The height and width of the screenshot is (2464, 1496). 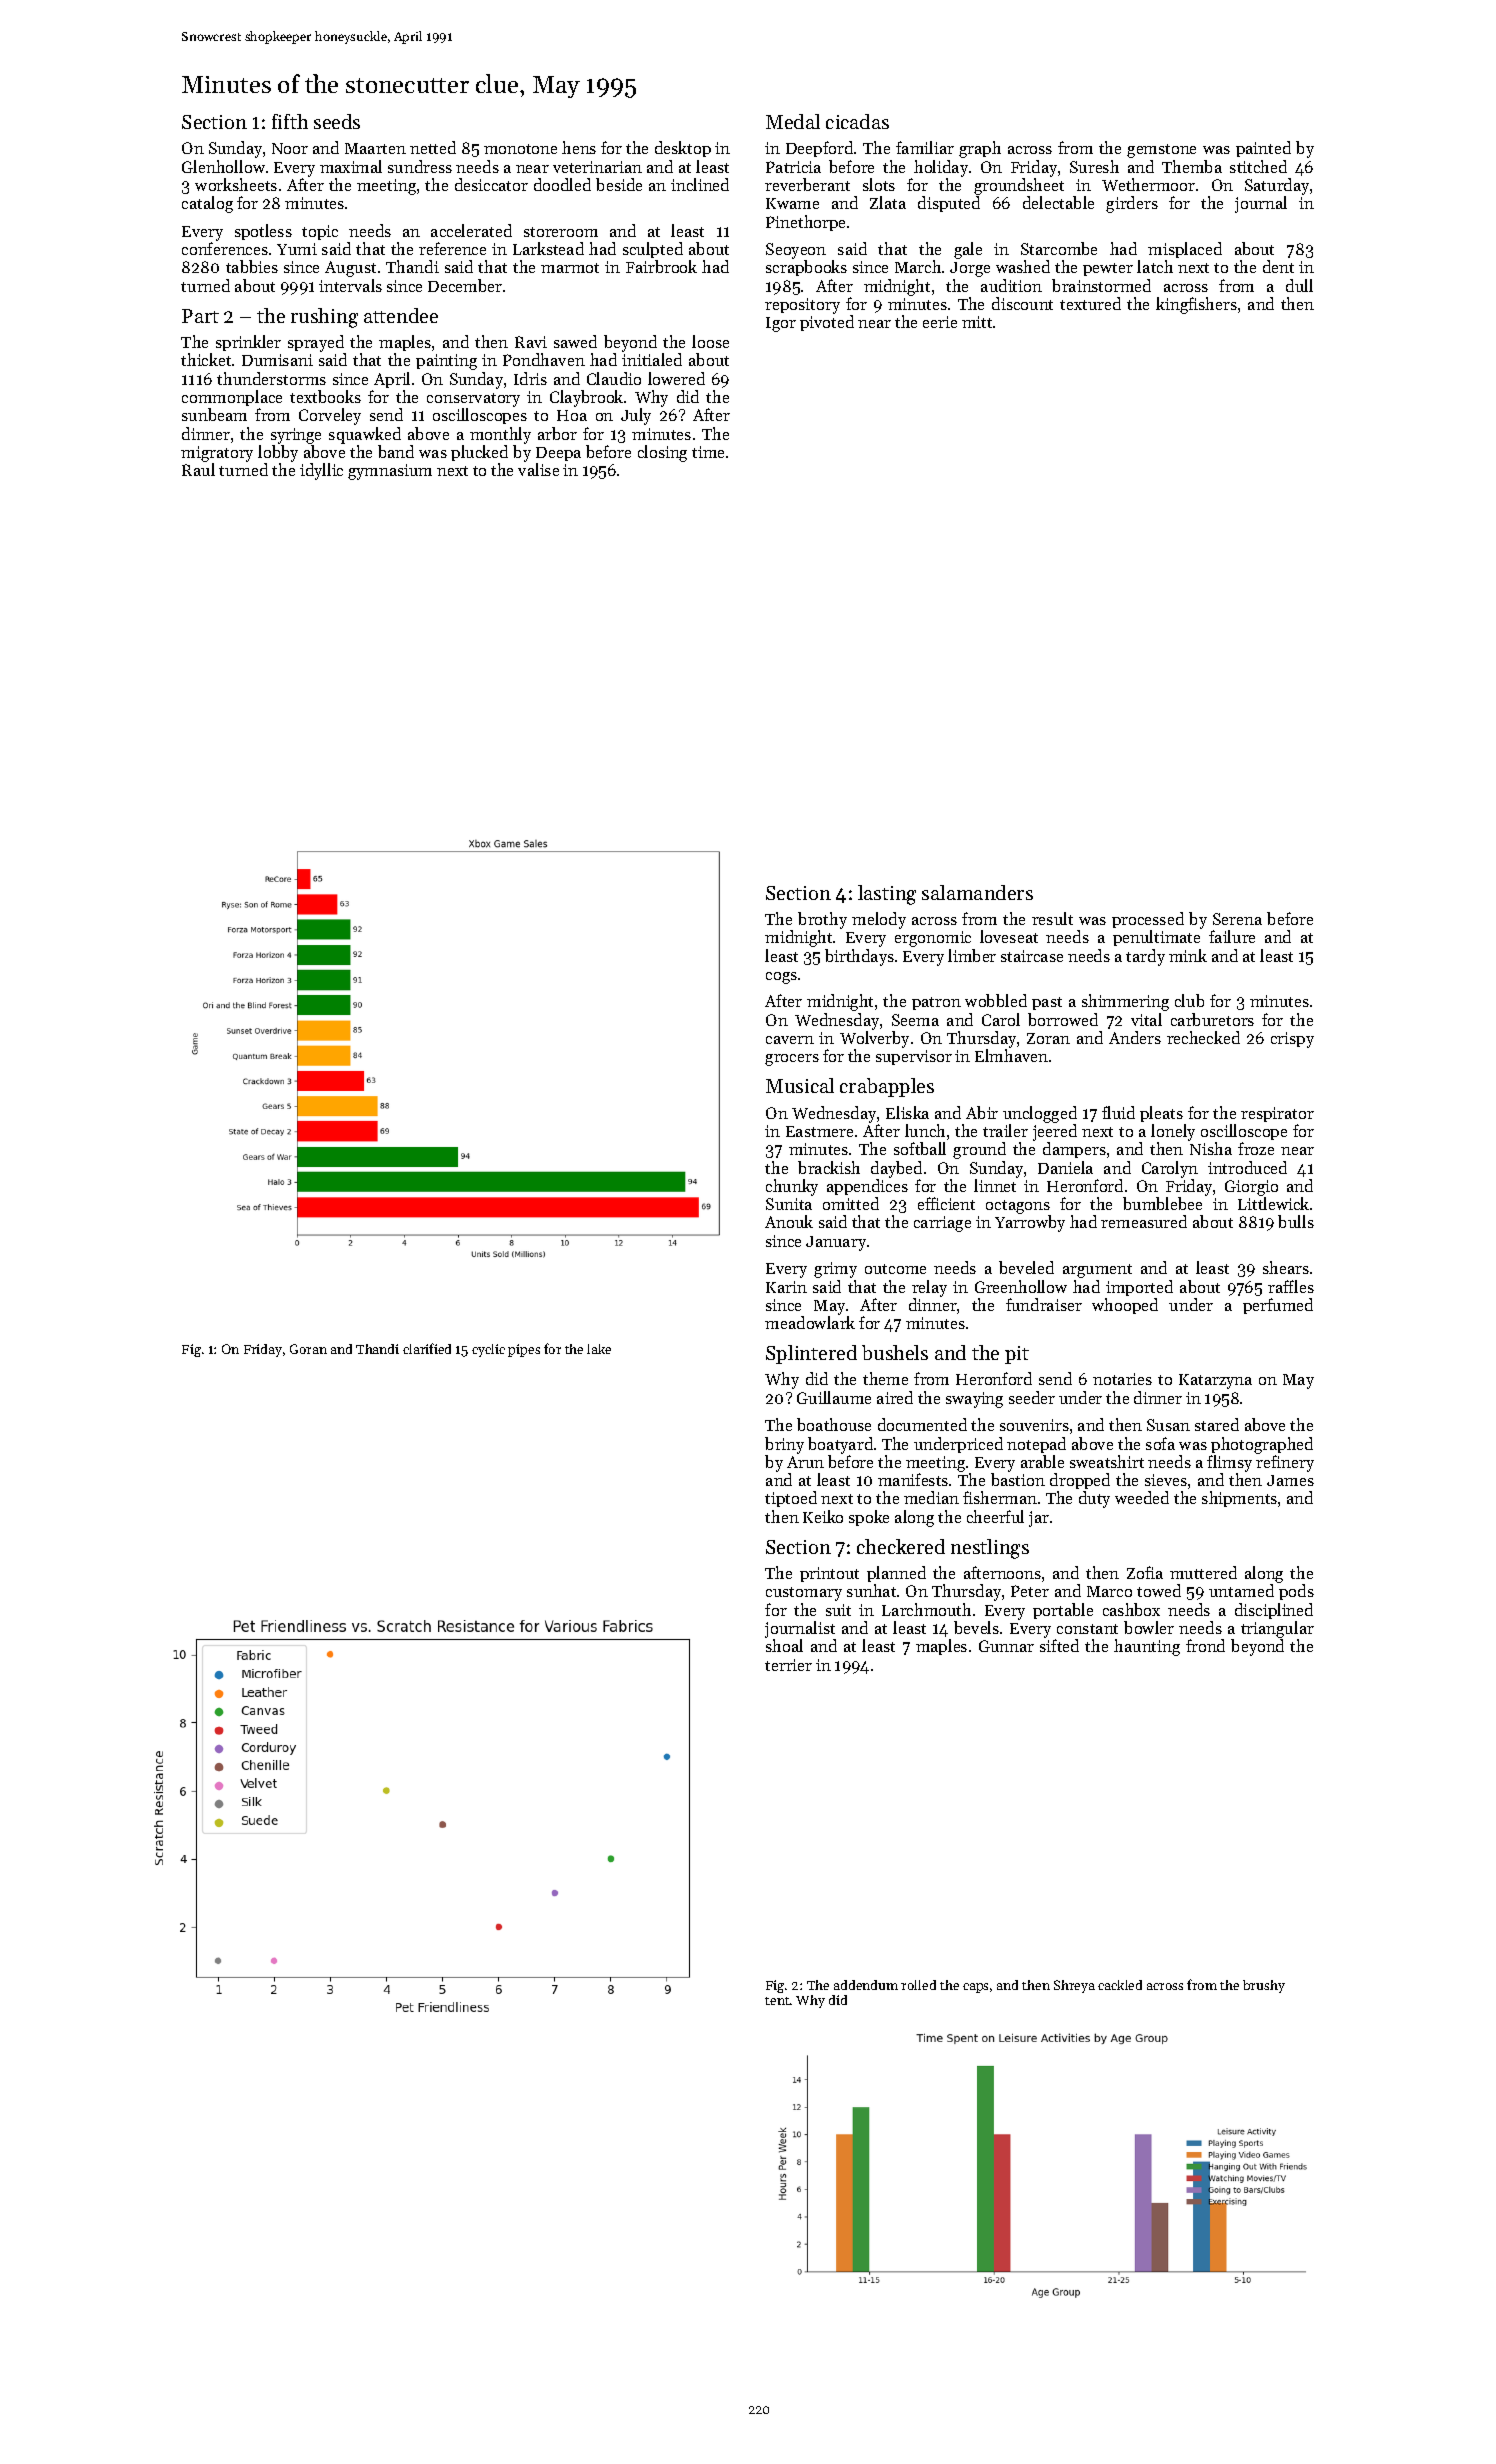 I want to click on tent, so click(x=777, y=2001).
